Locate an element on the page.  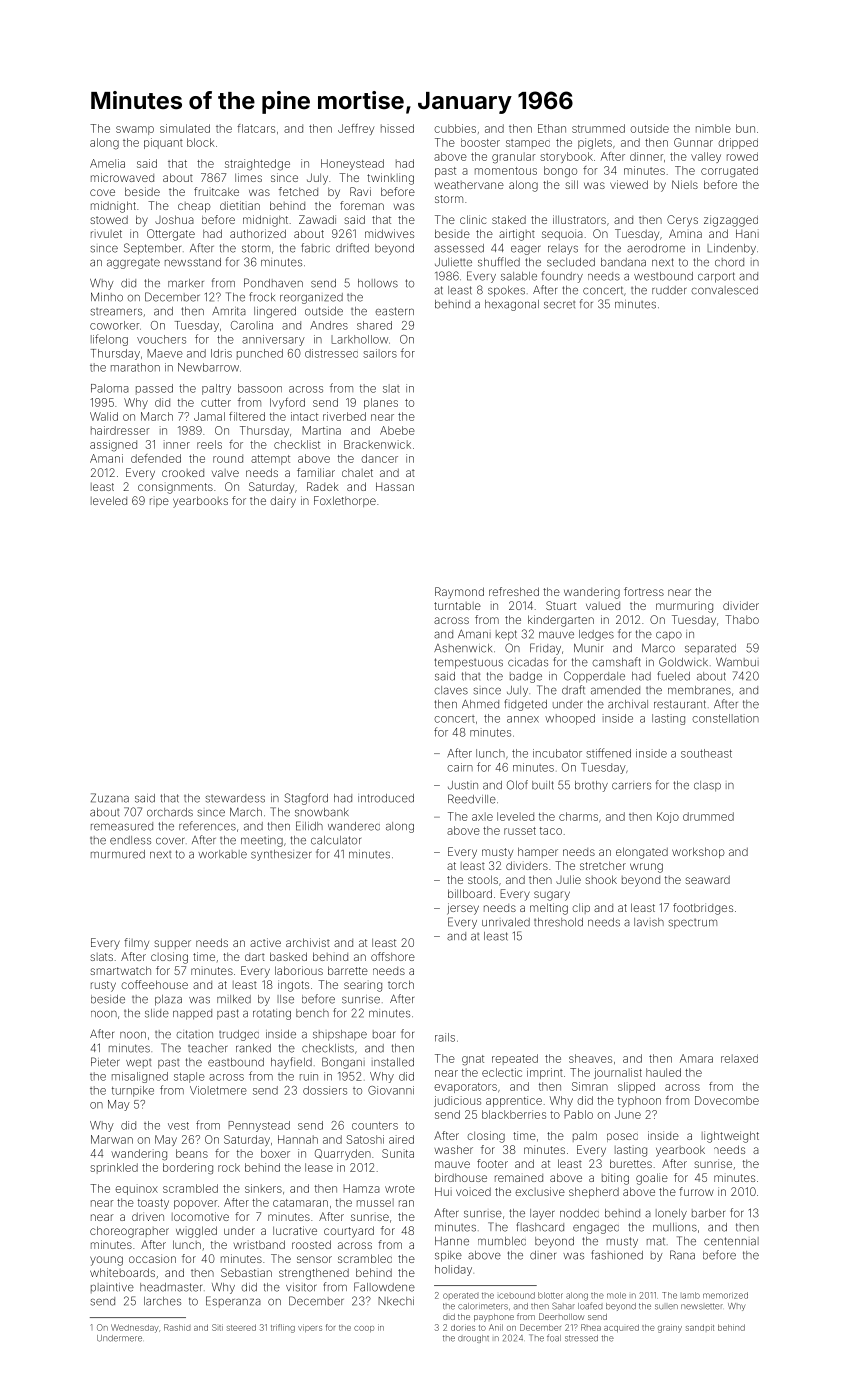
barber is located at coordinates (708, 1213).
